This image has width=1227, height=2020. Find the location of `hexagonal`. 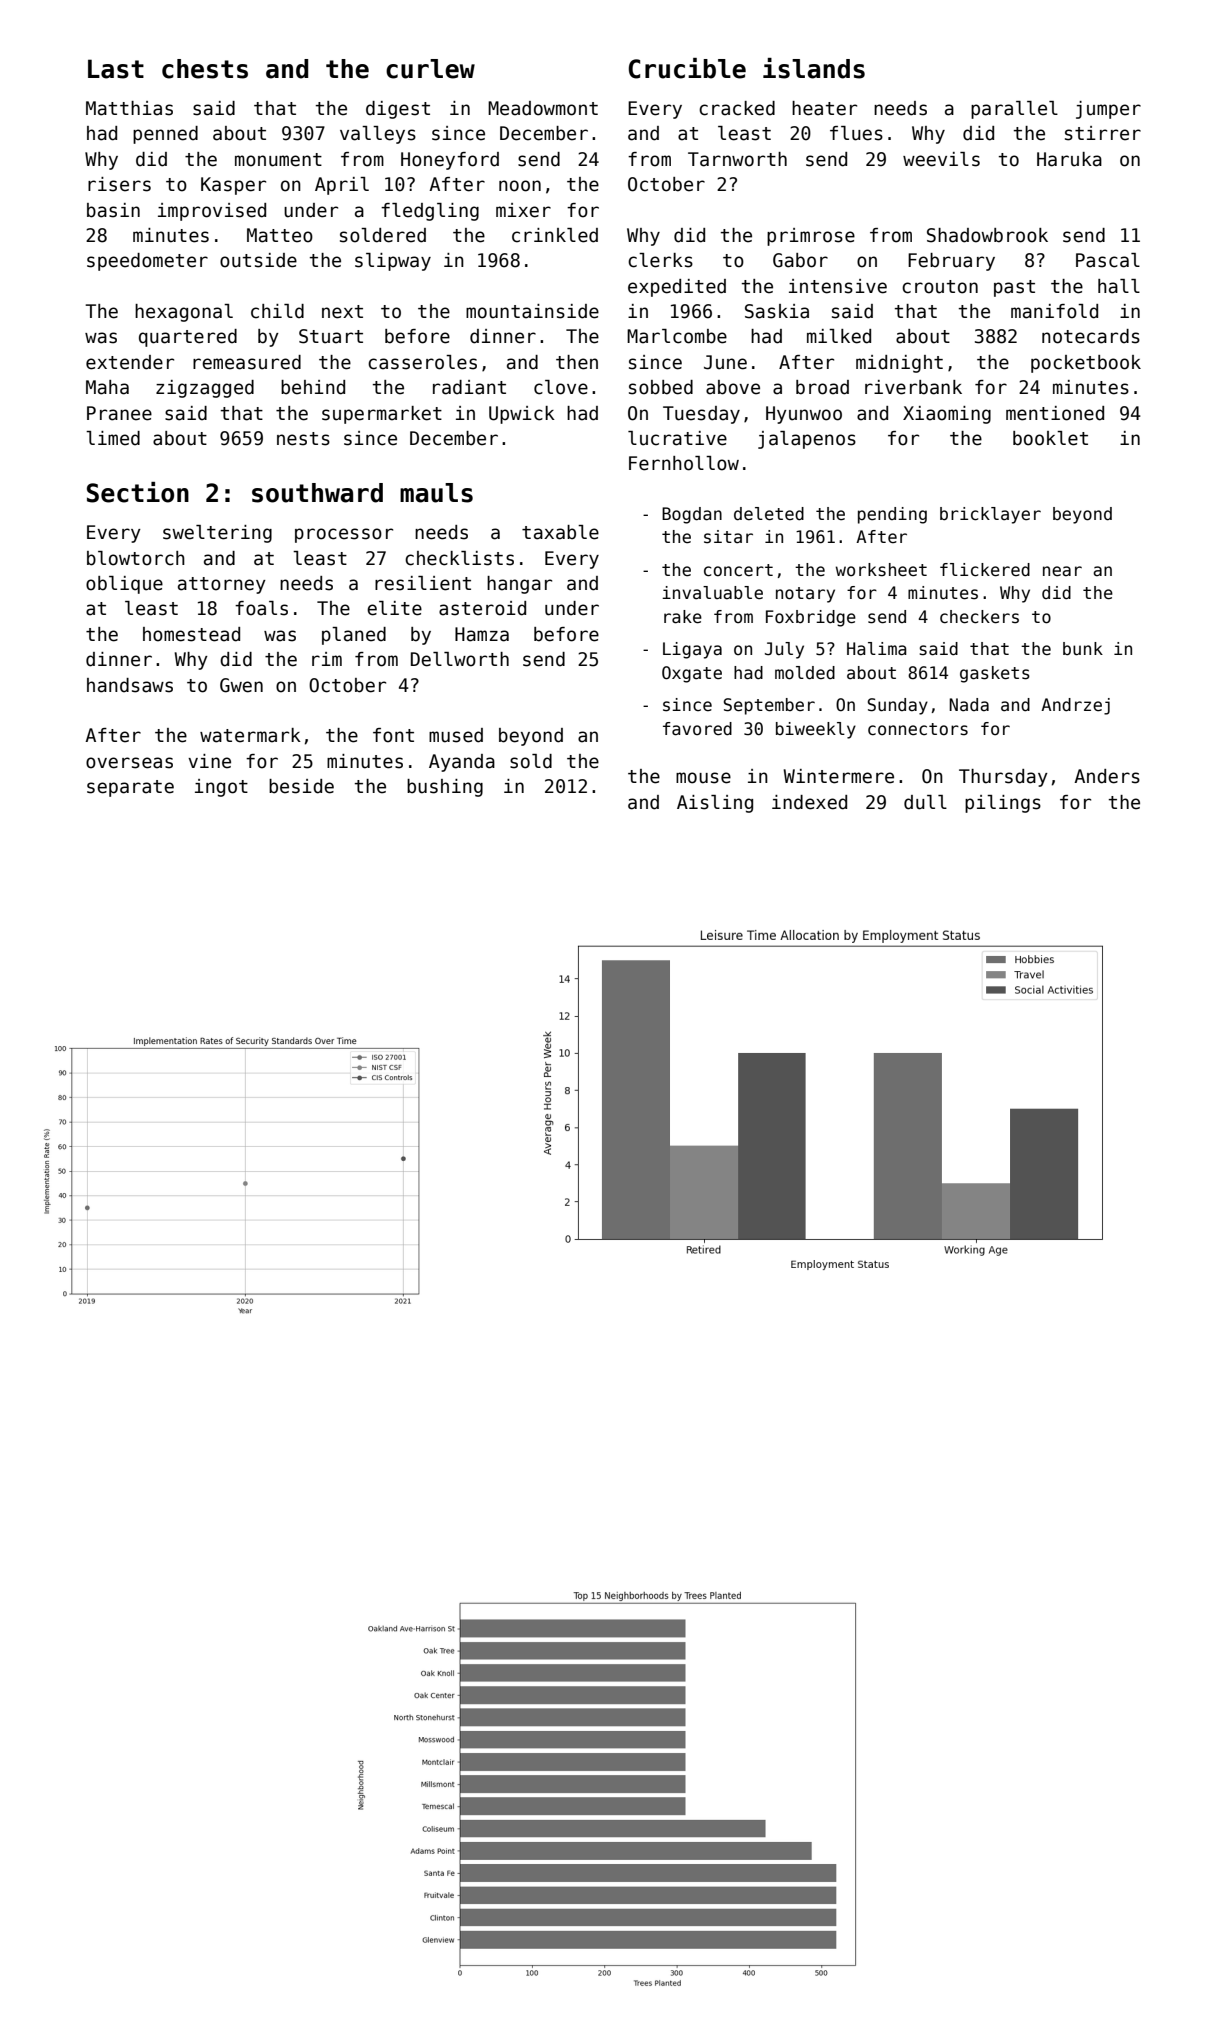

hexagonal is located at coordinates (184, 313).
